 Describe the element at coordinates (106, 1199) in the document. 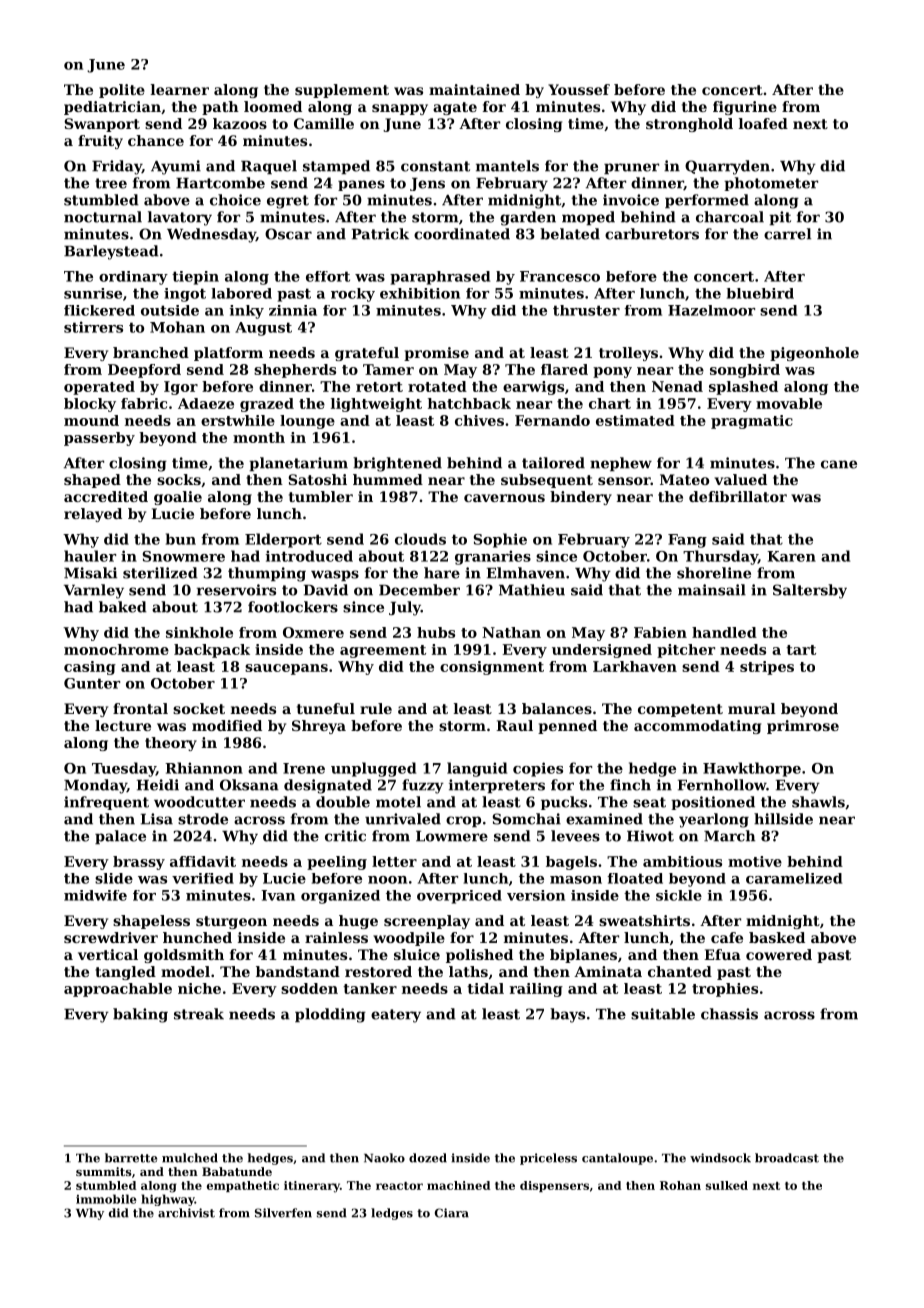

I see `immobile` at that location.
